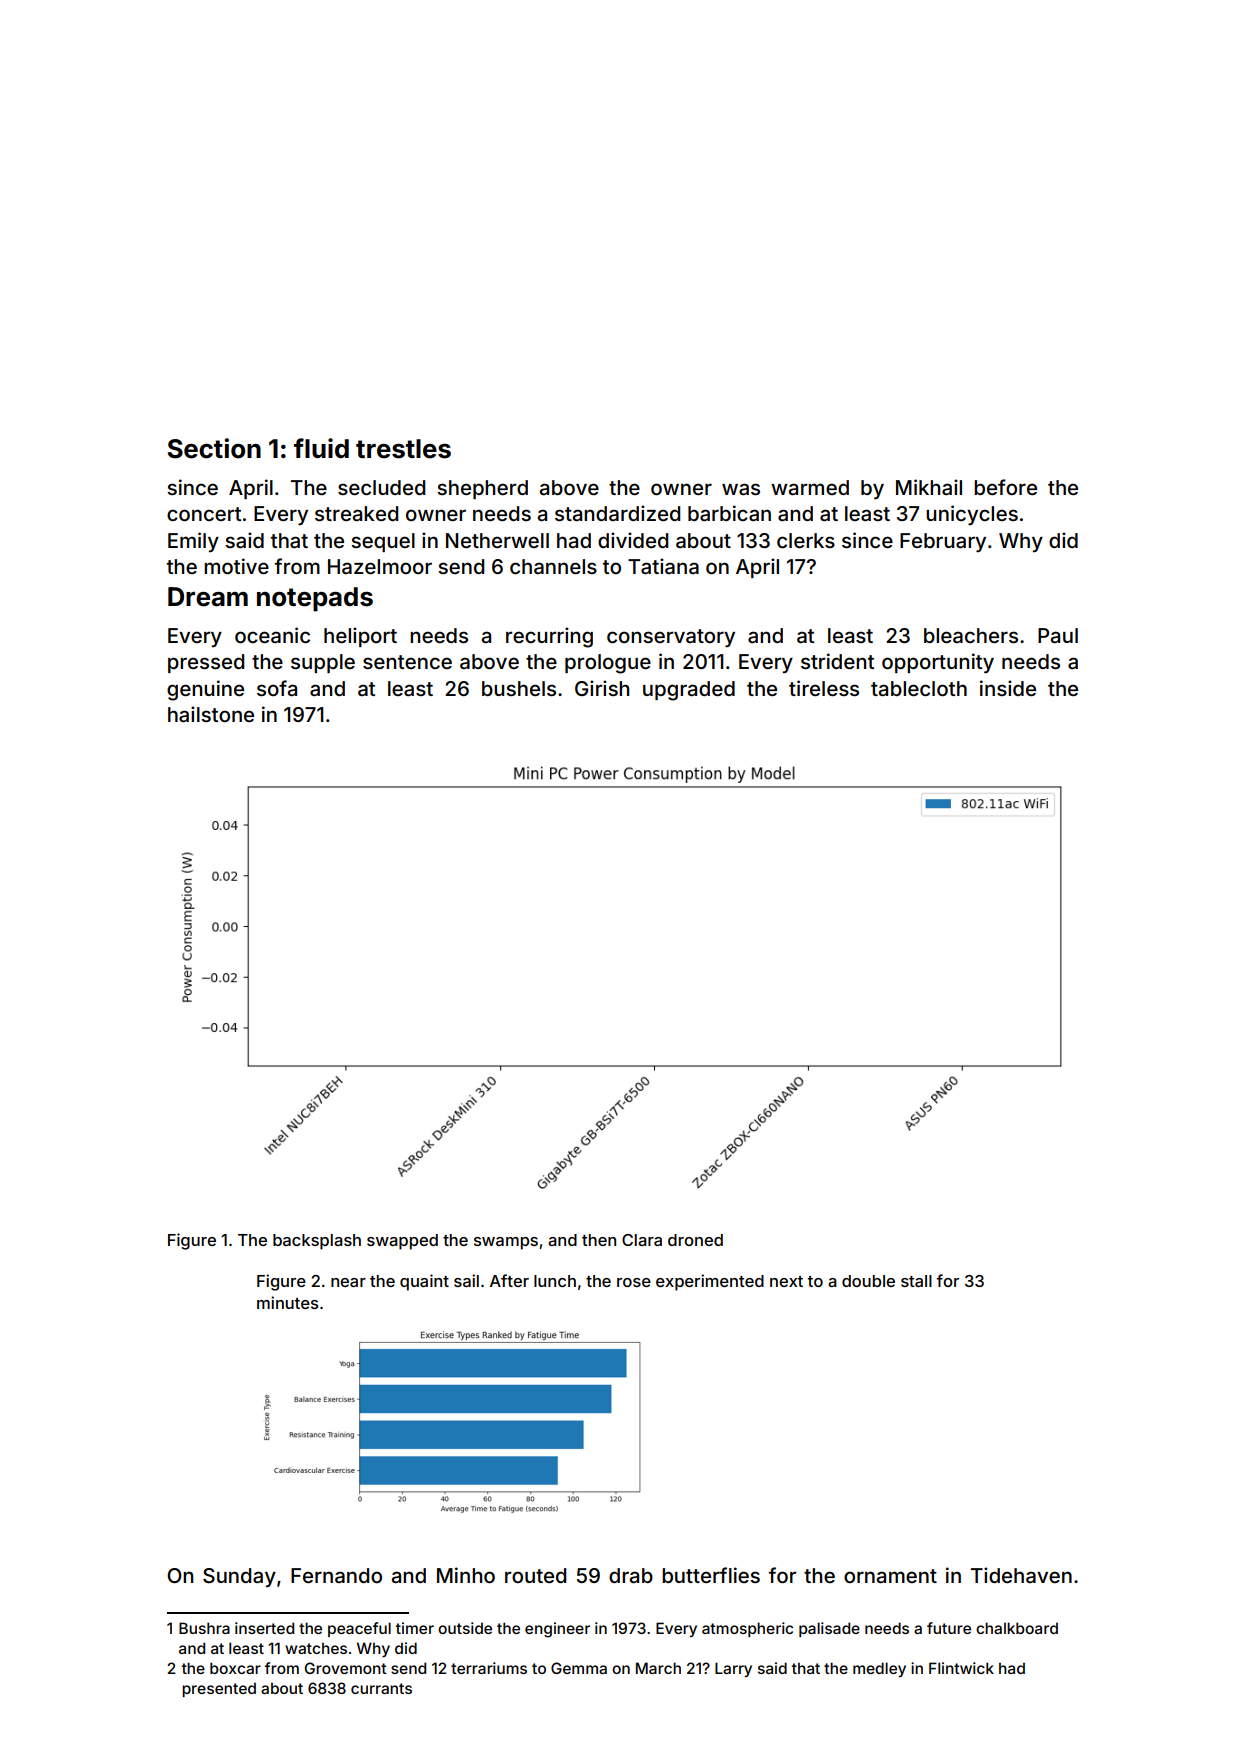 This page has width=1246, height=1762. I want to click on swapped, so click(402, 1242).
